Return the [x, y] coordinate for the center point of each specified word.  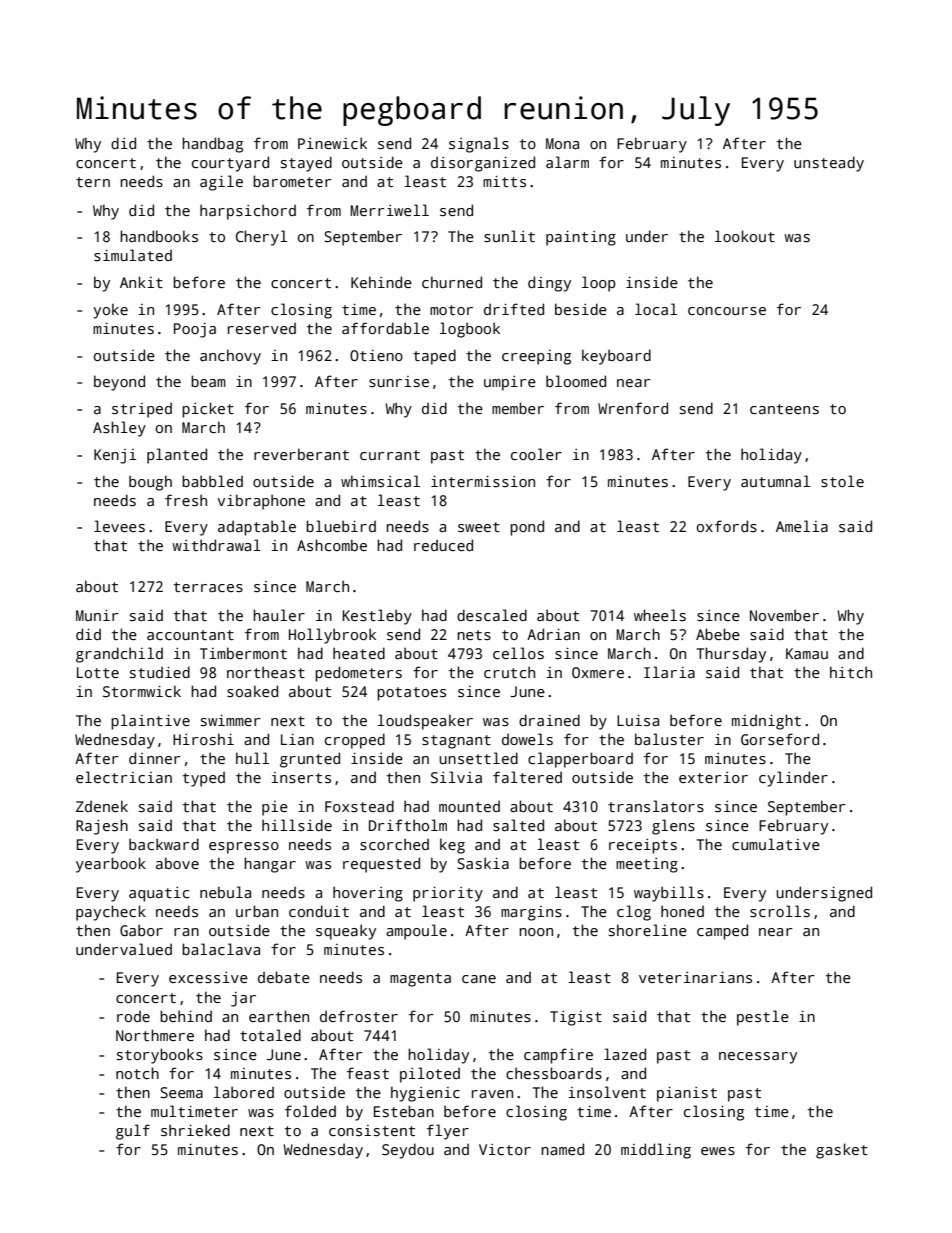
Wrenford [633, 408]
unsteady [829, 164]
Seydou [408, 1151]
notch [137, 1073]
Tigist [576, 1018]
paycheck [111, 913]
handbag [212, 145]
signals [479, 145]
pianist [687, 1094]
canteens [784, 409]
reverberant [301, 454]
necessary [758, 1058]
